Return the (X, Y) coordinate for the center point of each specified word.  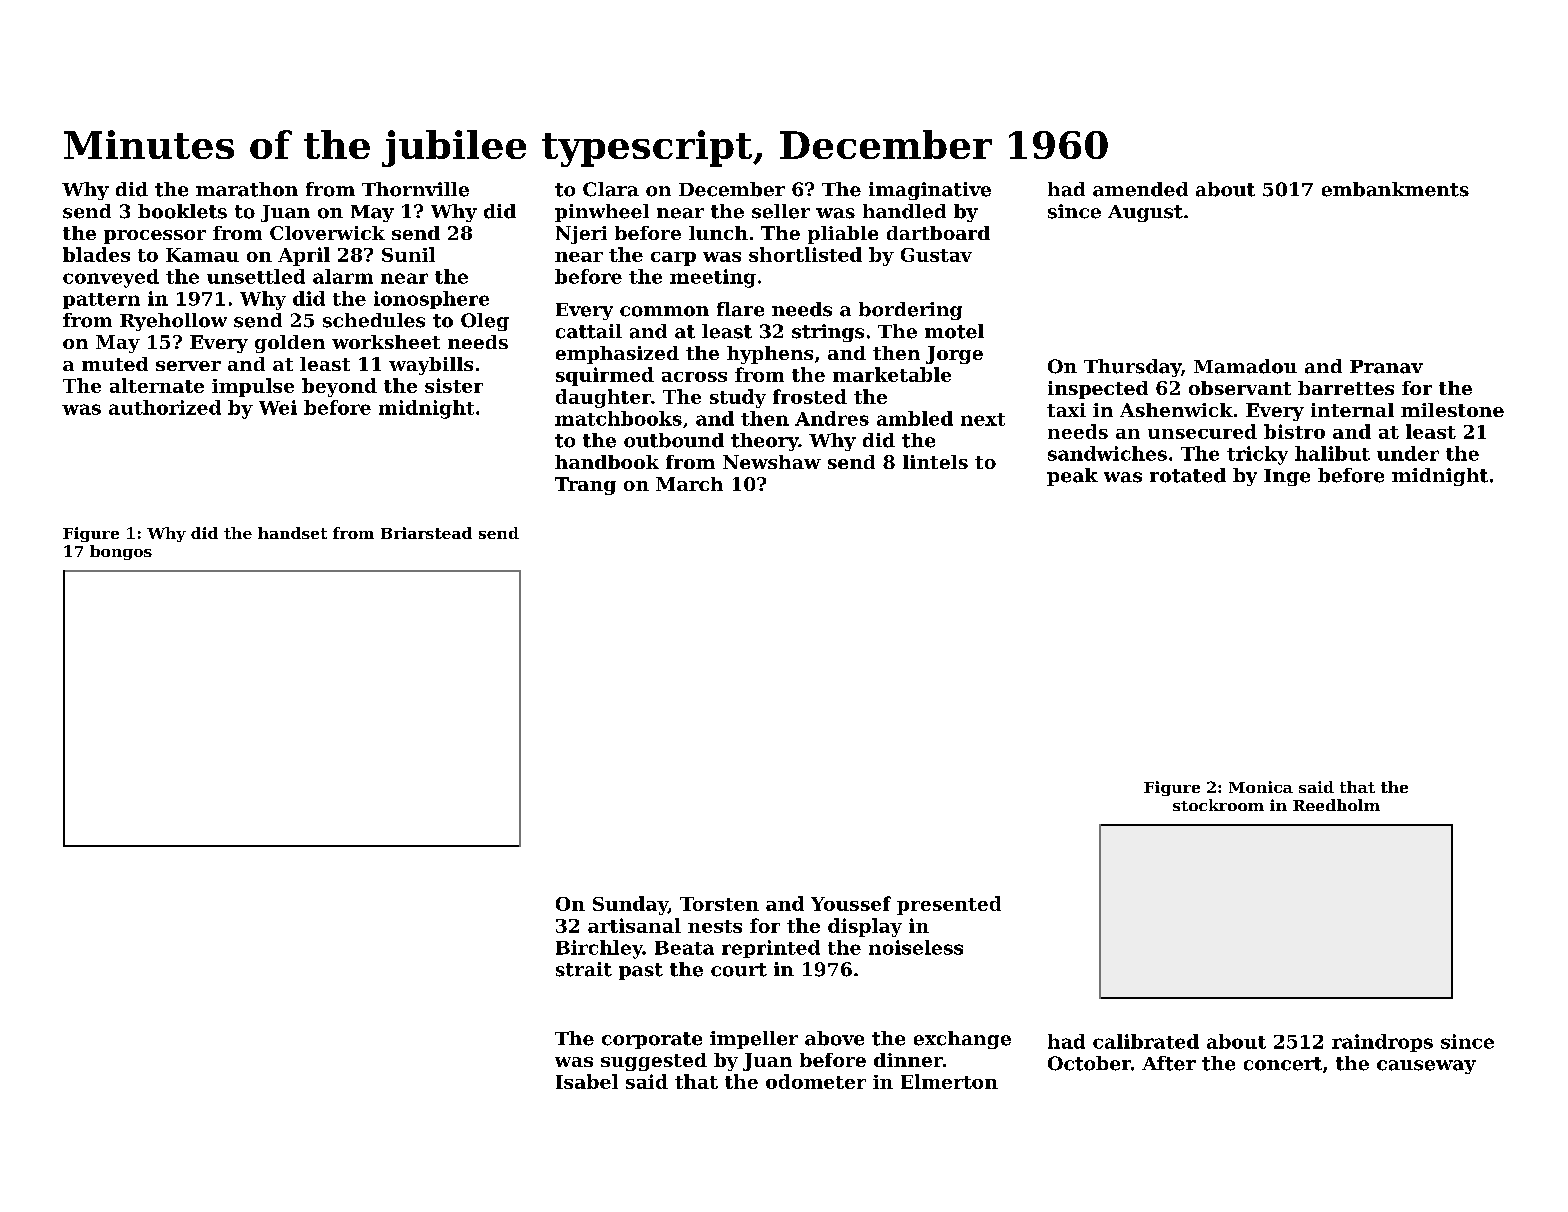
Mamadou (1245, 366)
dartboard (938, 233)
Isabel (587, 1081)
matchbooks (618, 418)
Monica (1261, 787)
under (1408, 453)
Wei (278, 407)
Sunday (630, 905)
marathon (247, 189)
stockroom (1218, 805)
